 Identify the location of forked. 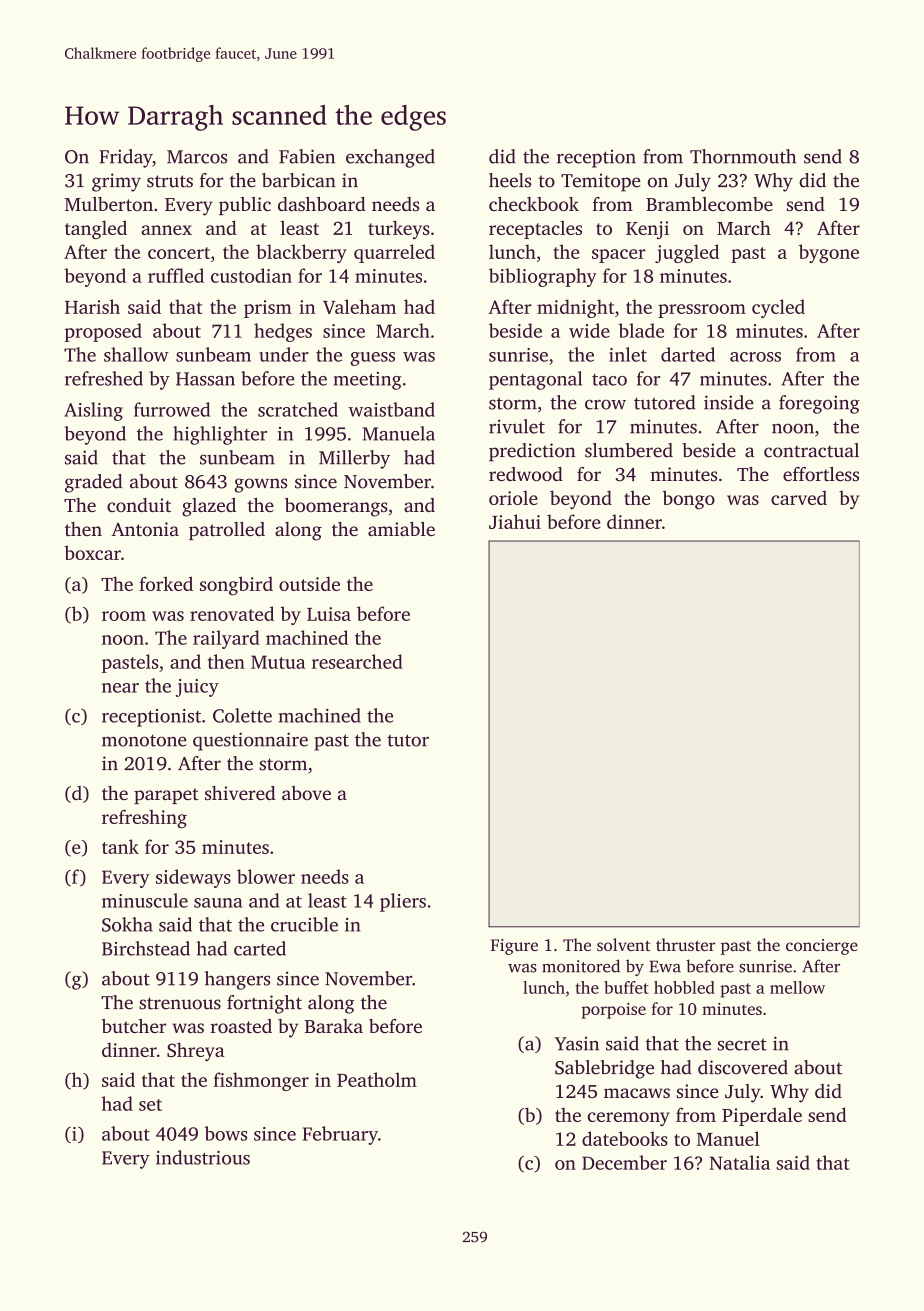
(166, 583).
